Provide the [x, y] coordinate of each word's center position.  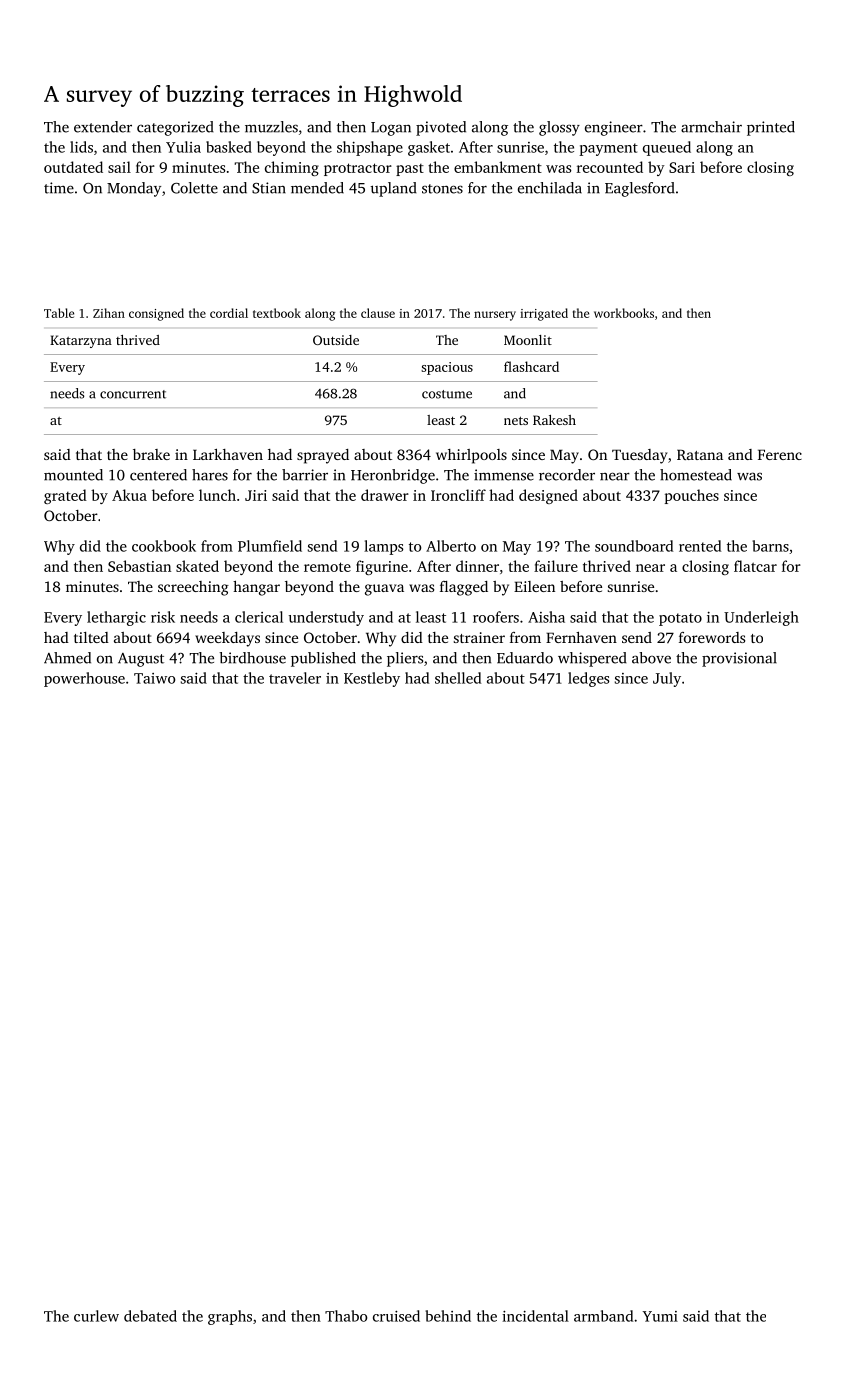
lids [81, 147]
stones [442, 189]
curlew [96, 1316]
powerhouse [84, 679]
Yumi [660, 1316]
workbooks [624, 313]
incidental [535, 1316]
